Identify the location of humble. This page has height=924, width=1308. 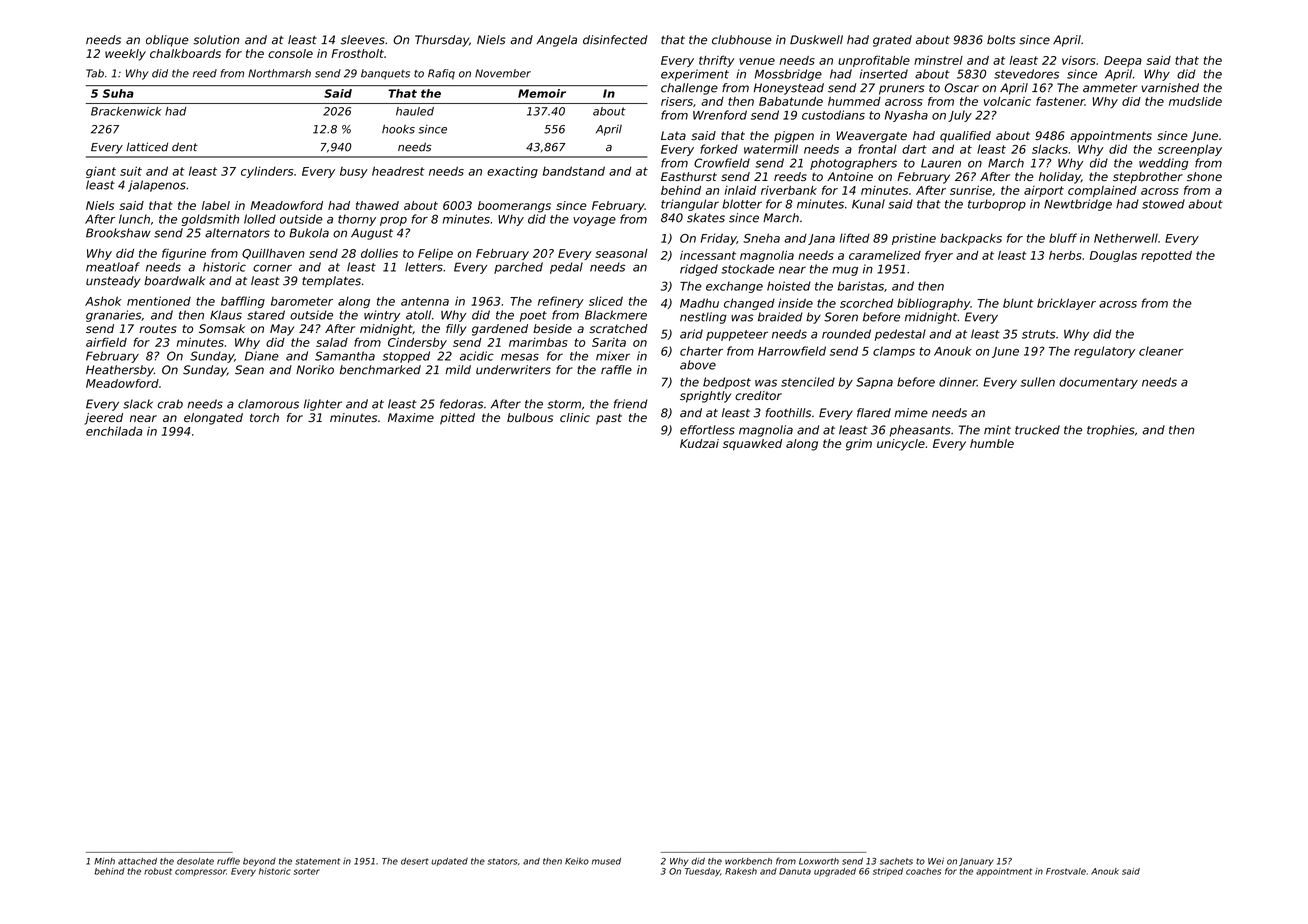
(992, 443).
